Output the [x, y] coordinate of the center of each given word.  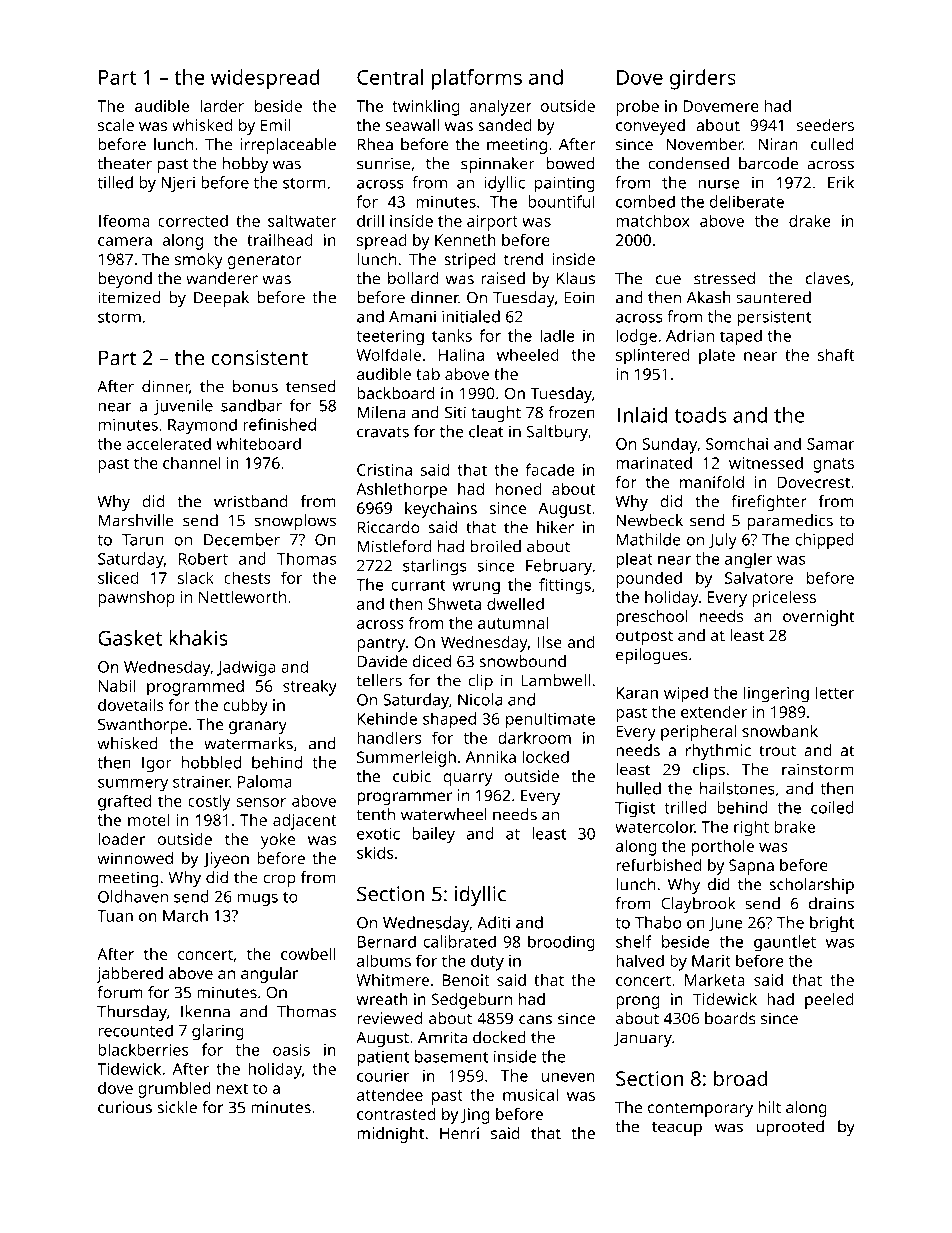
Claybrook [698, 905]
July [723, 541]
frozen [571, 412]
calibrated [459, 941]
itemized [129, 297]
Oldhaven [133, 896]
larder [222, 105]
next [232, 1088]
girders [703, 79]
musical [530, 1094]
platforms [477, 79]
